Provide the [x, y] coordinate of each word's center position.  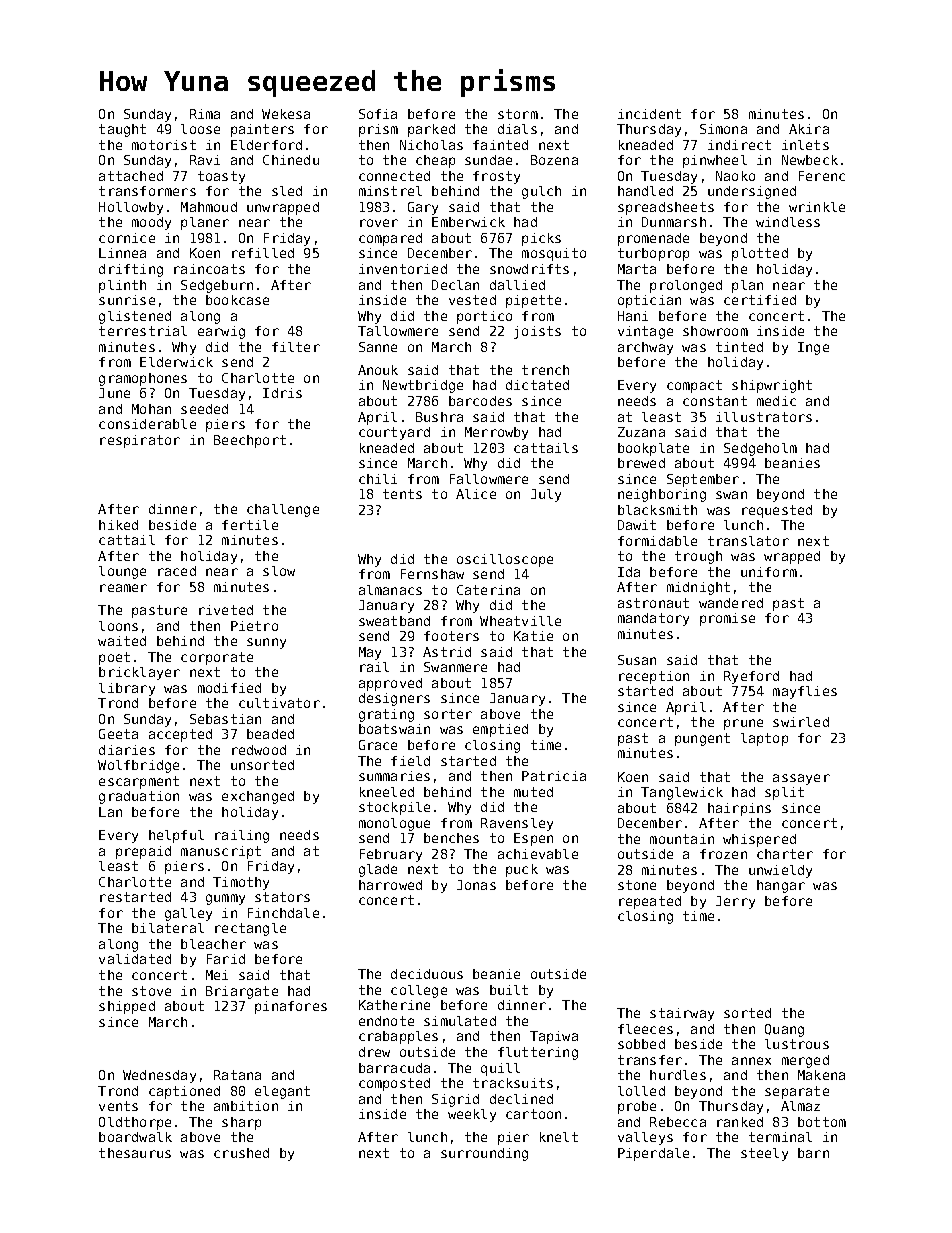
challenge [283, 510]
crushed [241, 1153]
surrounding [484, 1154]
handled [645, 191]
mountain [682, 839]
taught [122, 130]
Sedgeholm [760, 449]
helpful [176, 836]
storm [518, 114]
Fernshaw [432, 574]
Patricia [554, 776]
